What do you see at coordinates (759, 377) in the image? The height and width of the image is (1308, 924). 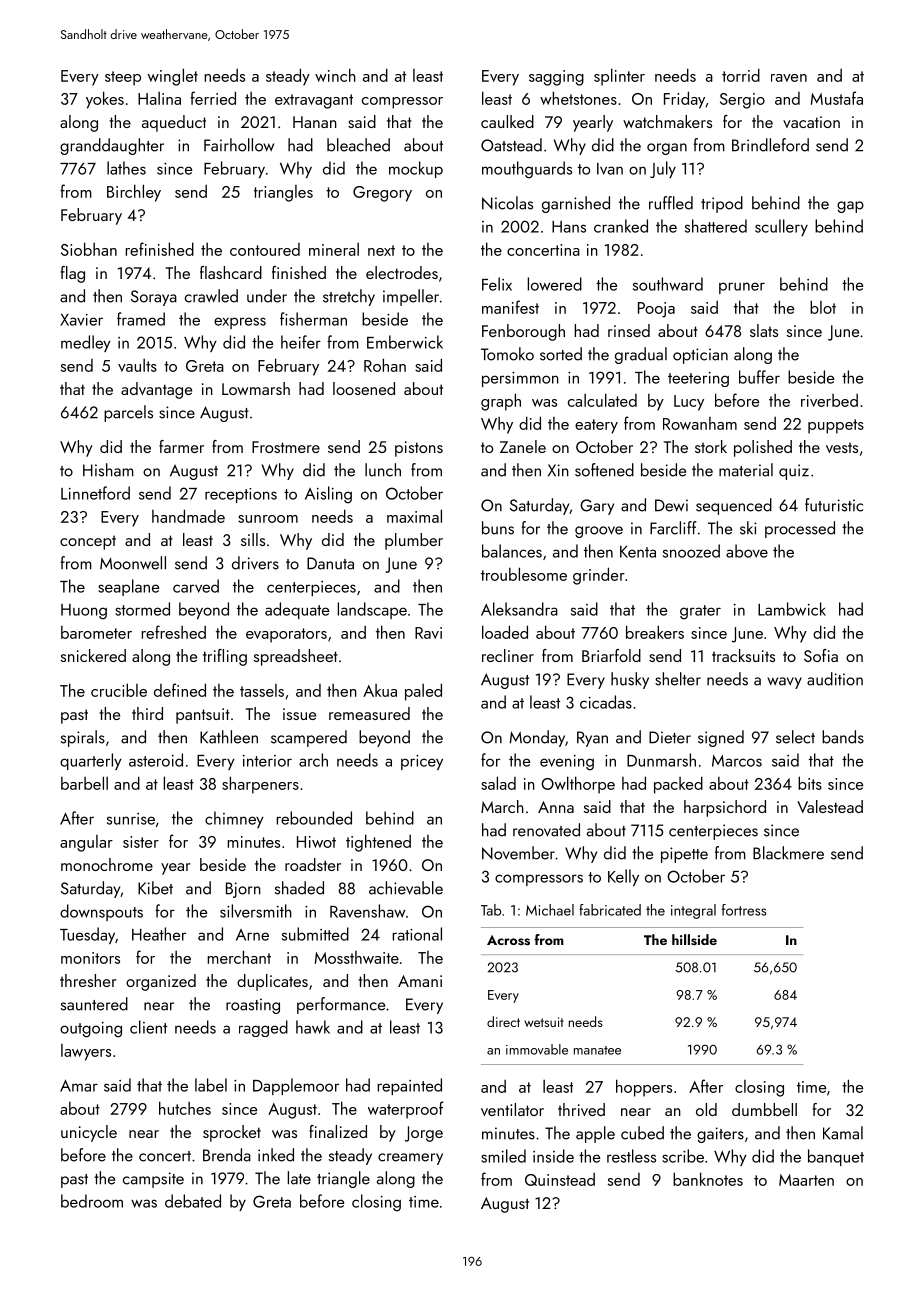 I see `buffer` at bounding box center [759, 377].
